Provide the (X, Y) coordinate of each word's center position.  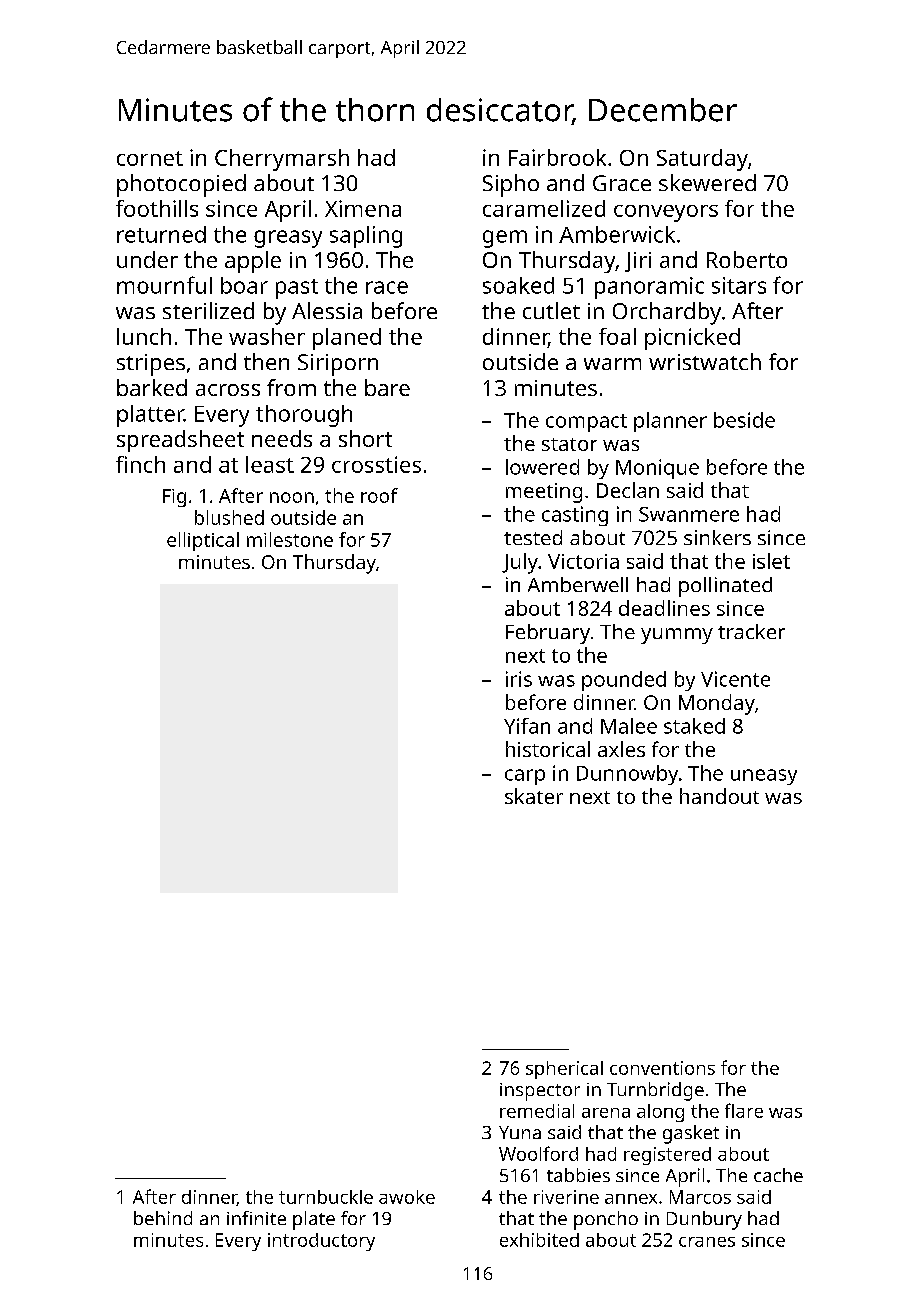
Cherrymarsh (282, 160)
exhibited (539, 1240)
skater (534, 796)
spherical (564, 1070)
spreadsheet (180, 441)
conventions (662, 1068)
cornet (150, 158)
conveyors (666, 213)
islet (771, 561)
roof (379, 495)
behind (163, 1218)
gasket (691, 1134)
